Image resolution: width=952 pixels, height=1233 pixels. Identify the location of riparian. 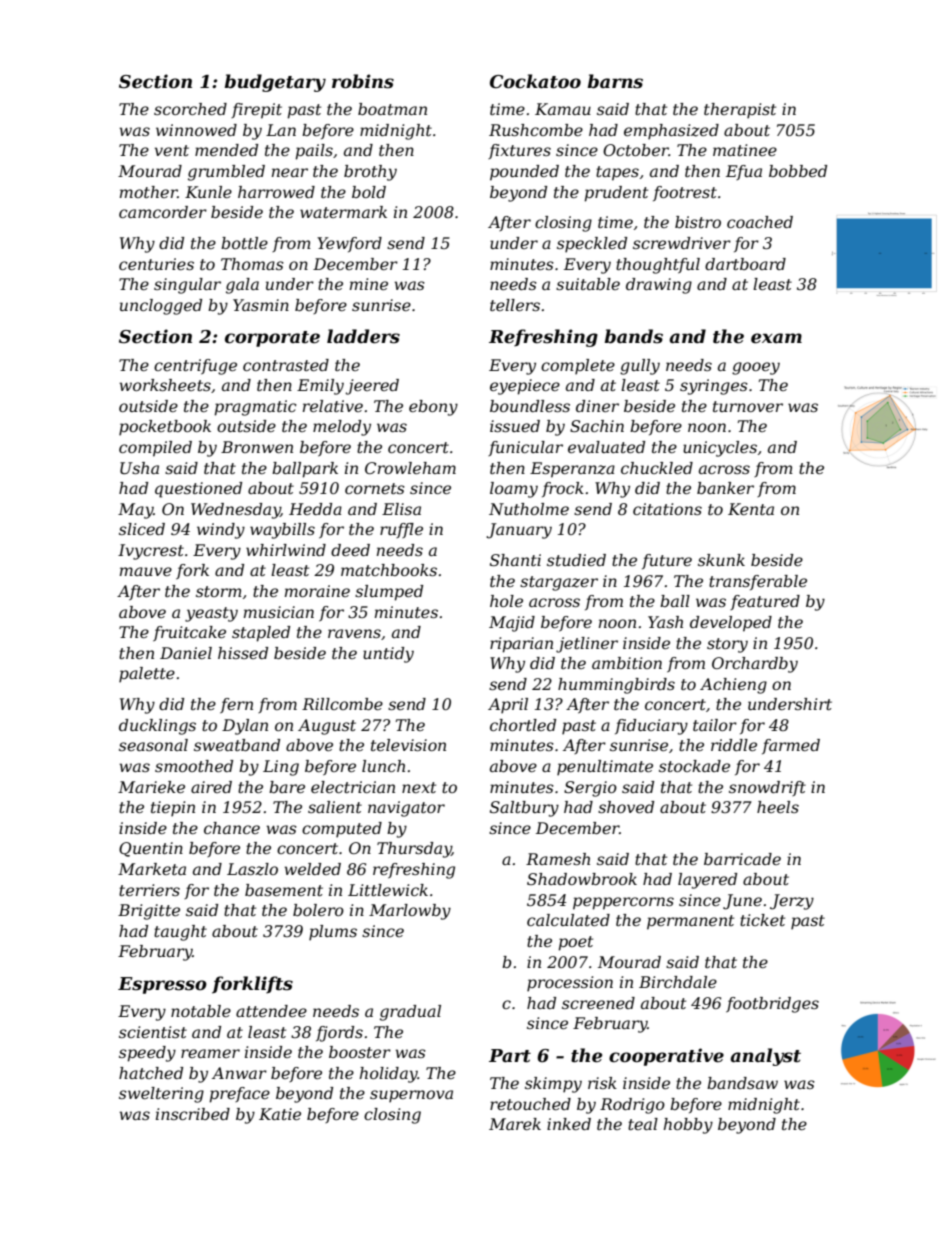
(521, 645).
